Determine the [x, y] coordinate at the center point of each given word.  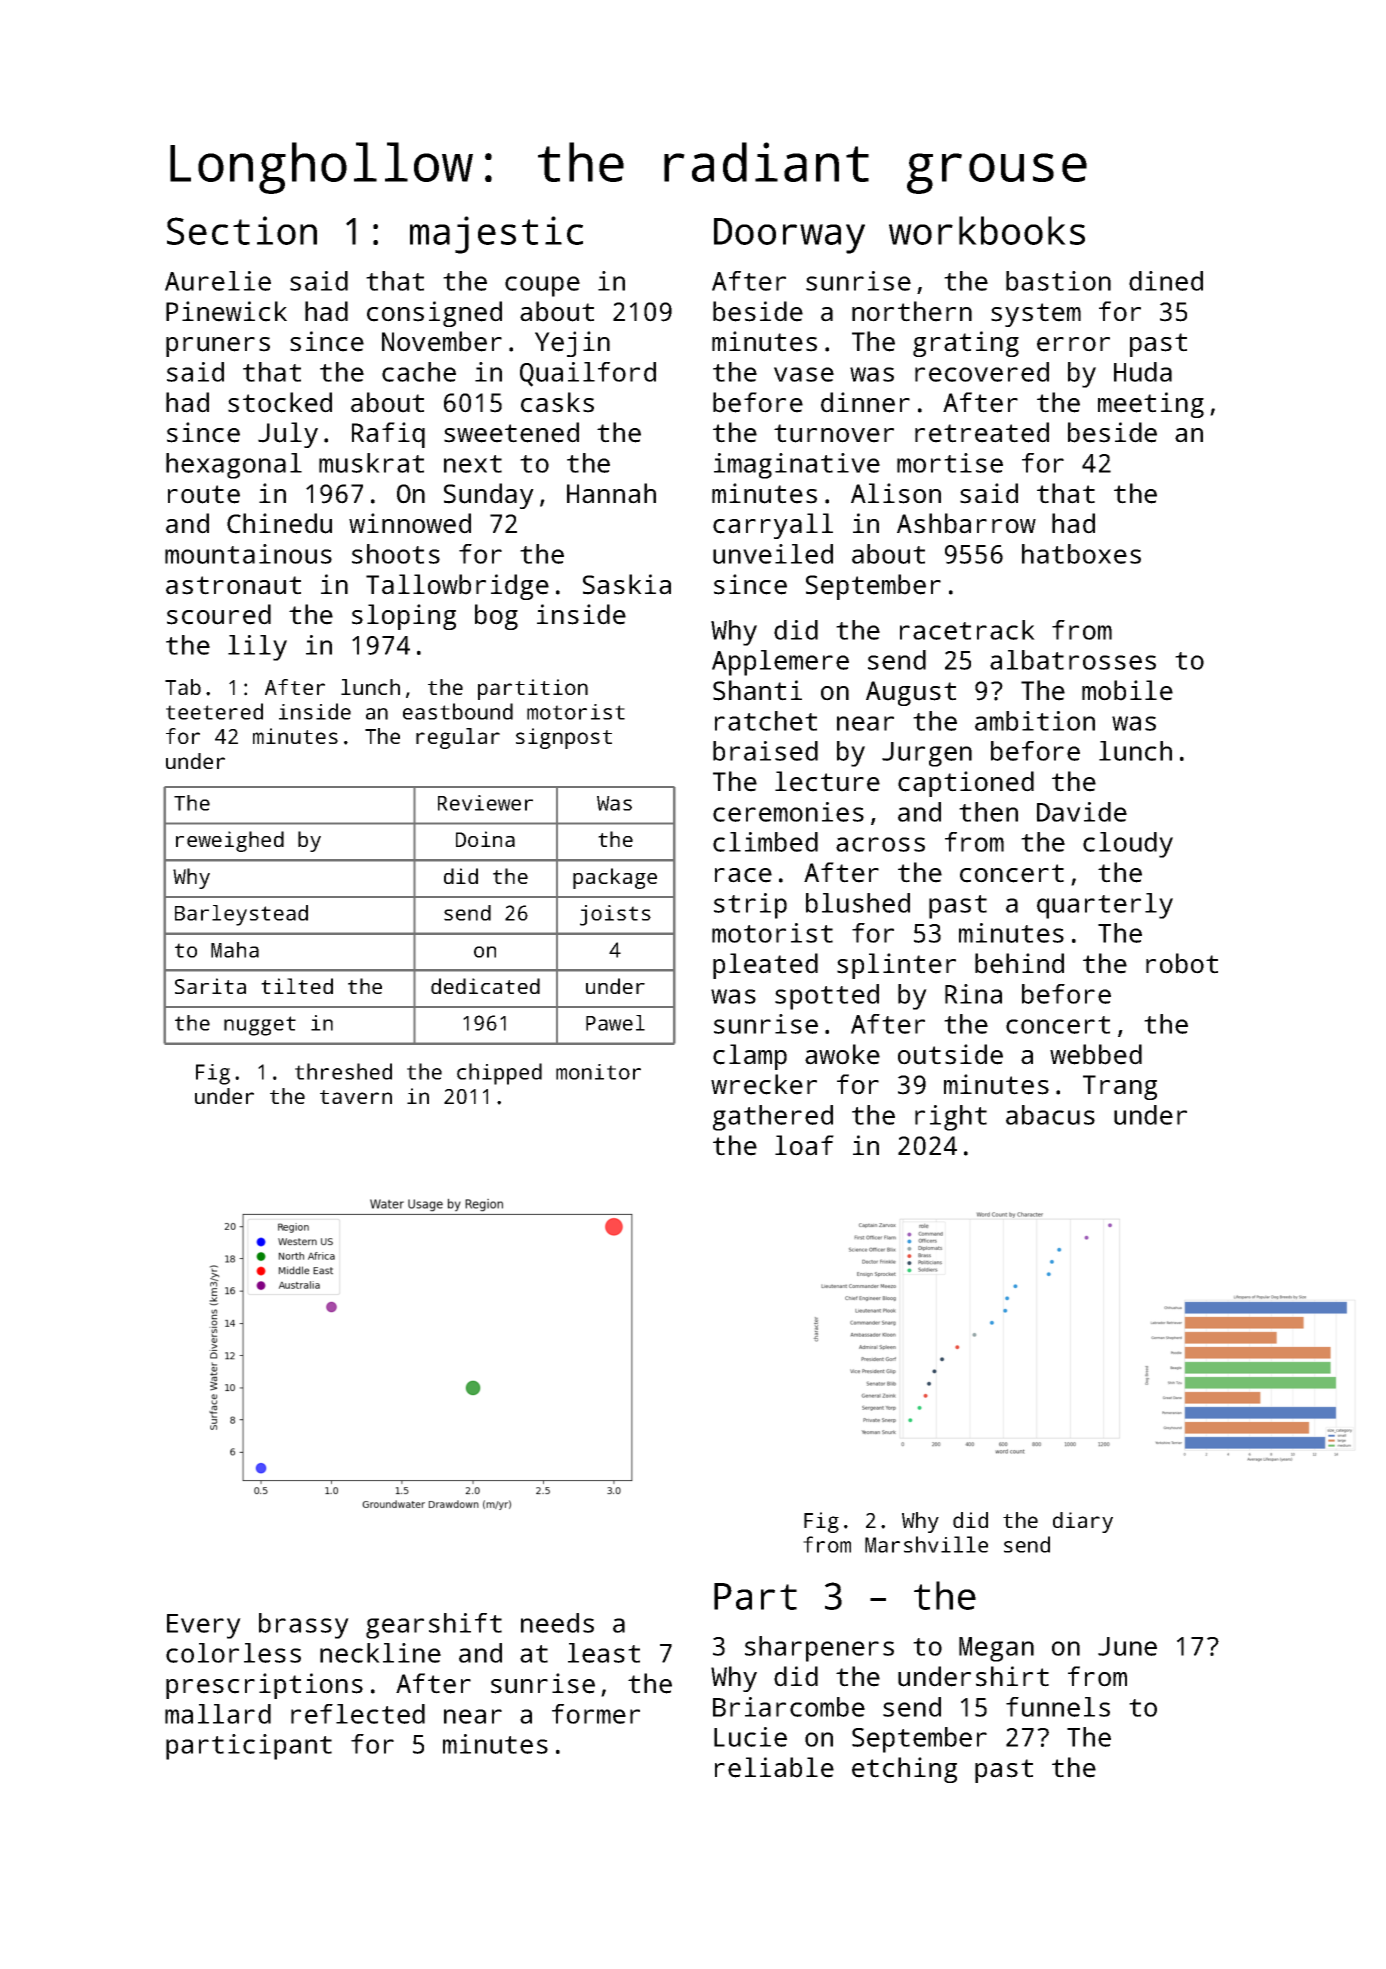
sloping [404, 617]
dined [1166, 281]
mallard [218, 1714]
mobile [1127, 690]
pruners [218, 347]
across [880, 844]
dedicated [485, 986]
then [988, 812]
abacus [1050, 1115]
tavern [356, 1097]
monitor [598, 1072]
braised [765, 751]
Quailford [588, 374]
